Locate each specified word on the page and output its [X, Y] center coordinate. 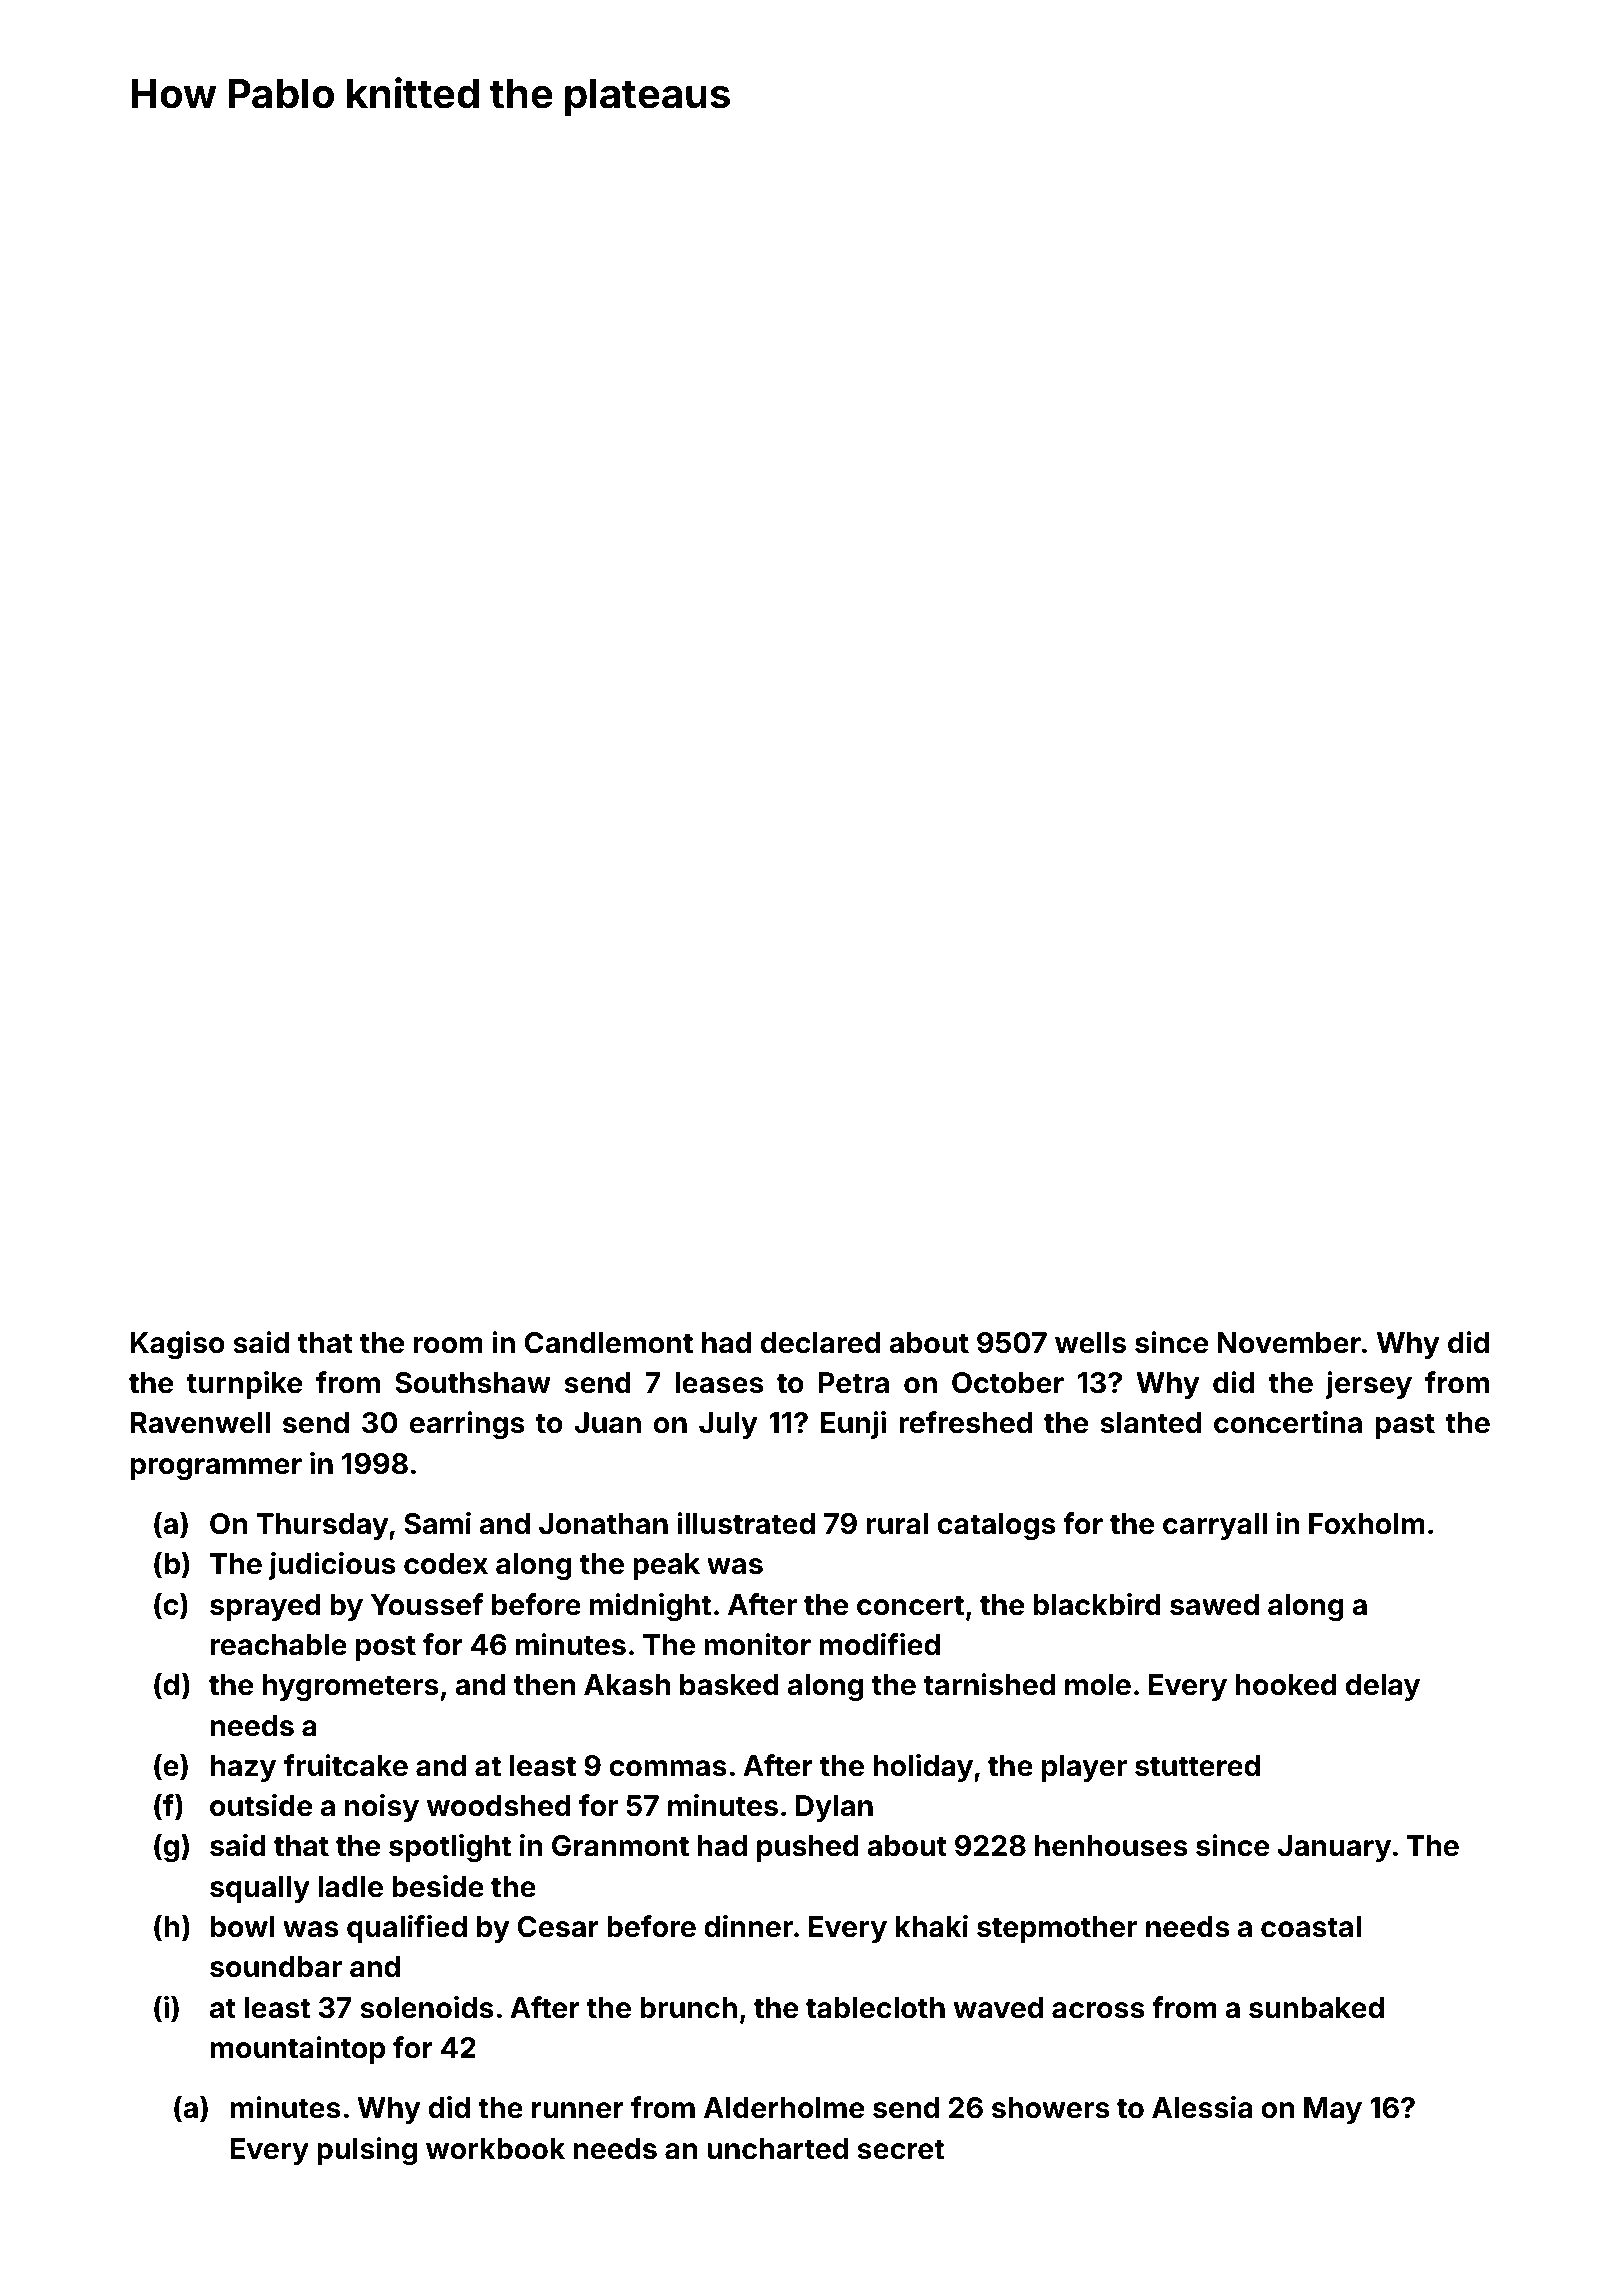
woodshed [498, 1806]
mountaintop [298, 2050]
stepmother [1057, 1929]
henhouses [1111, 1846]
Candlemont [609, 1343]
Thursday [322, 1526]
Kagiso [178, 1345]
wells [1090, 1343]
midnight [650, 1607]
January [1334, 1848]
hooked [1286, 1685]
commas [668, 1768]
